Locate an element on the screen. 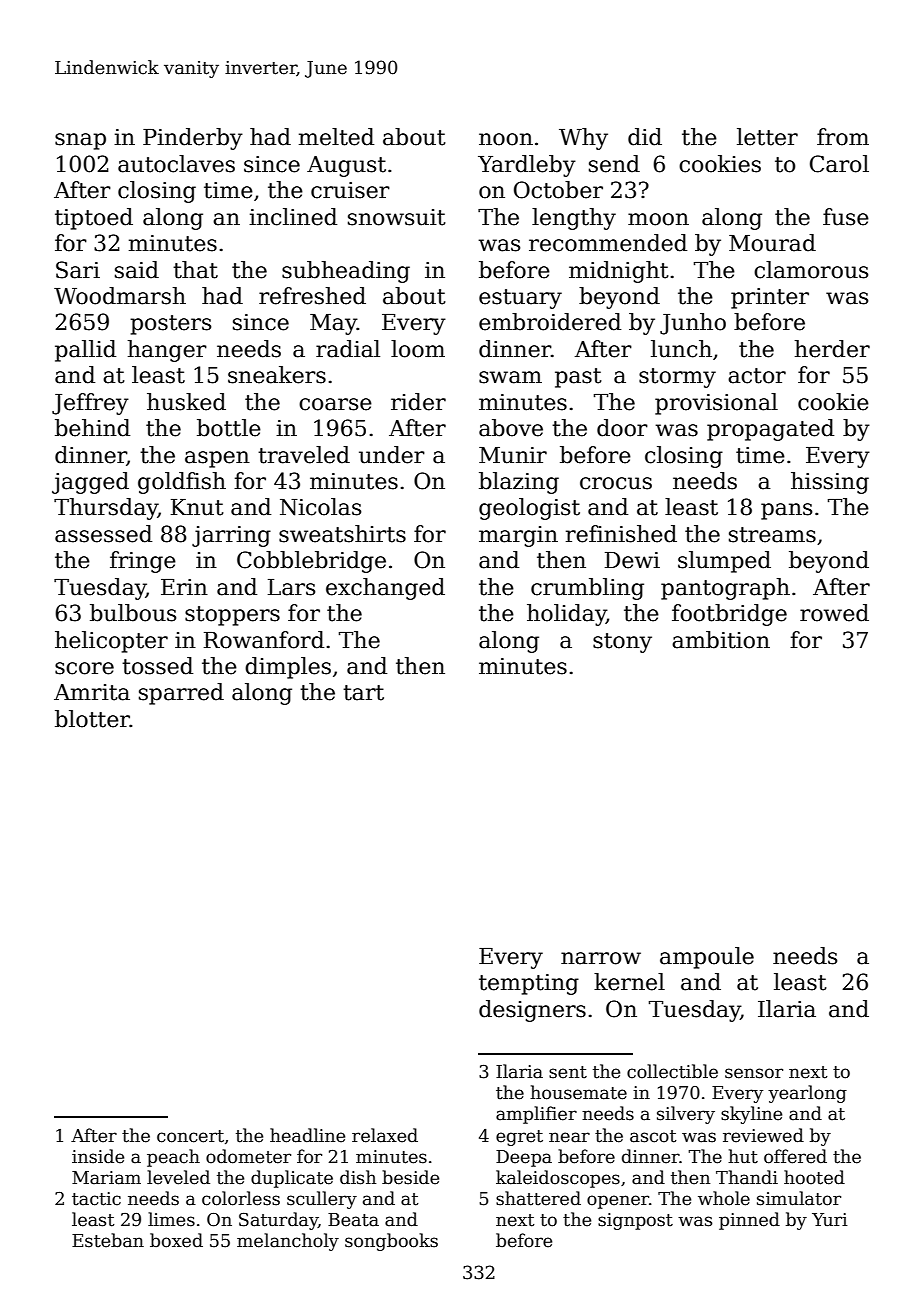  snap is located at coordinates (80, 141).
